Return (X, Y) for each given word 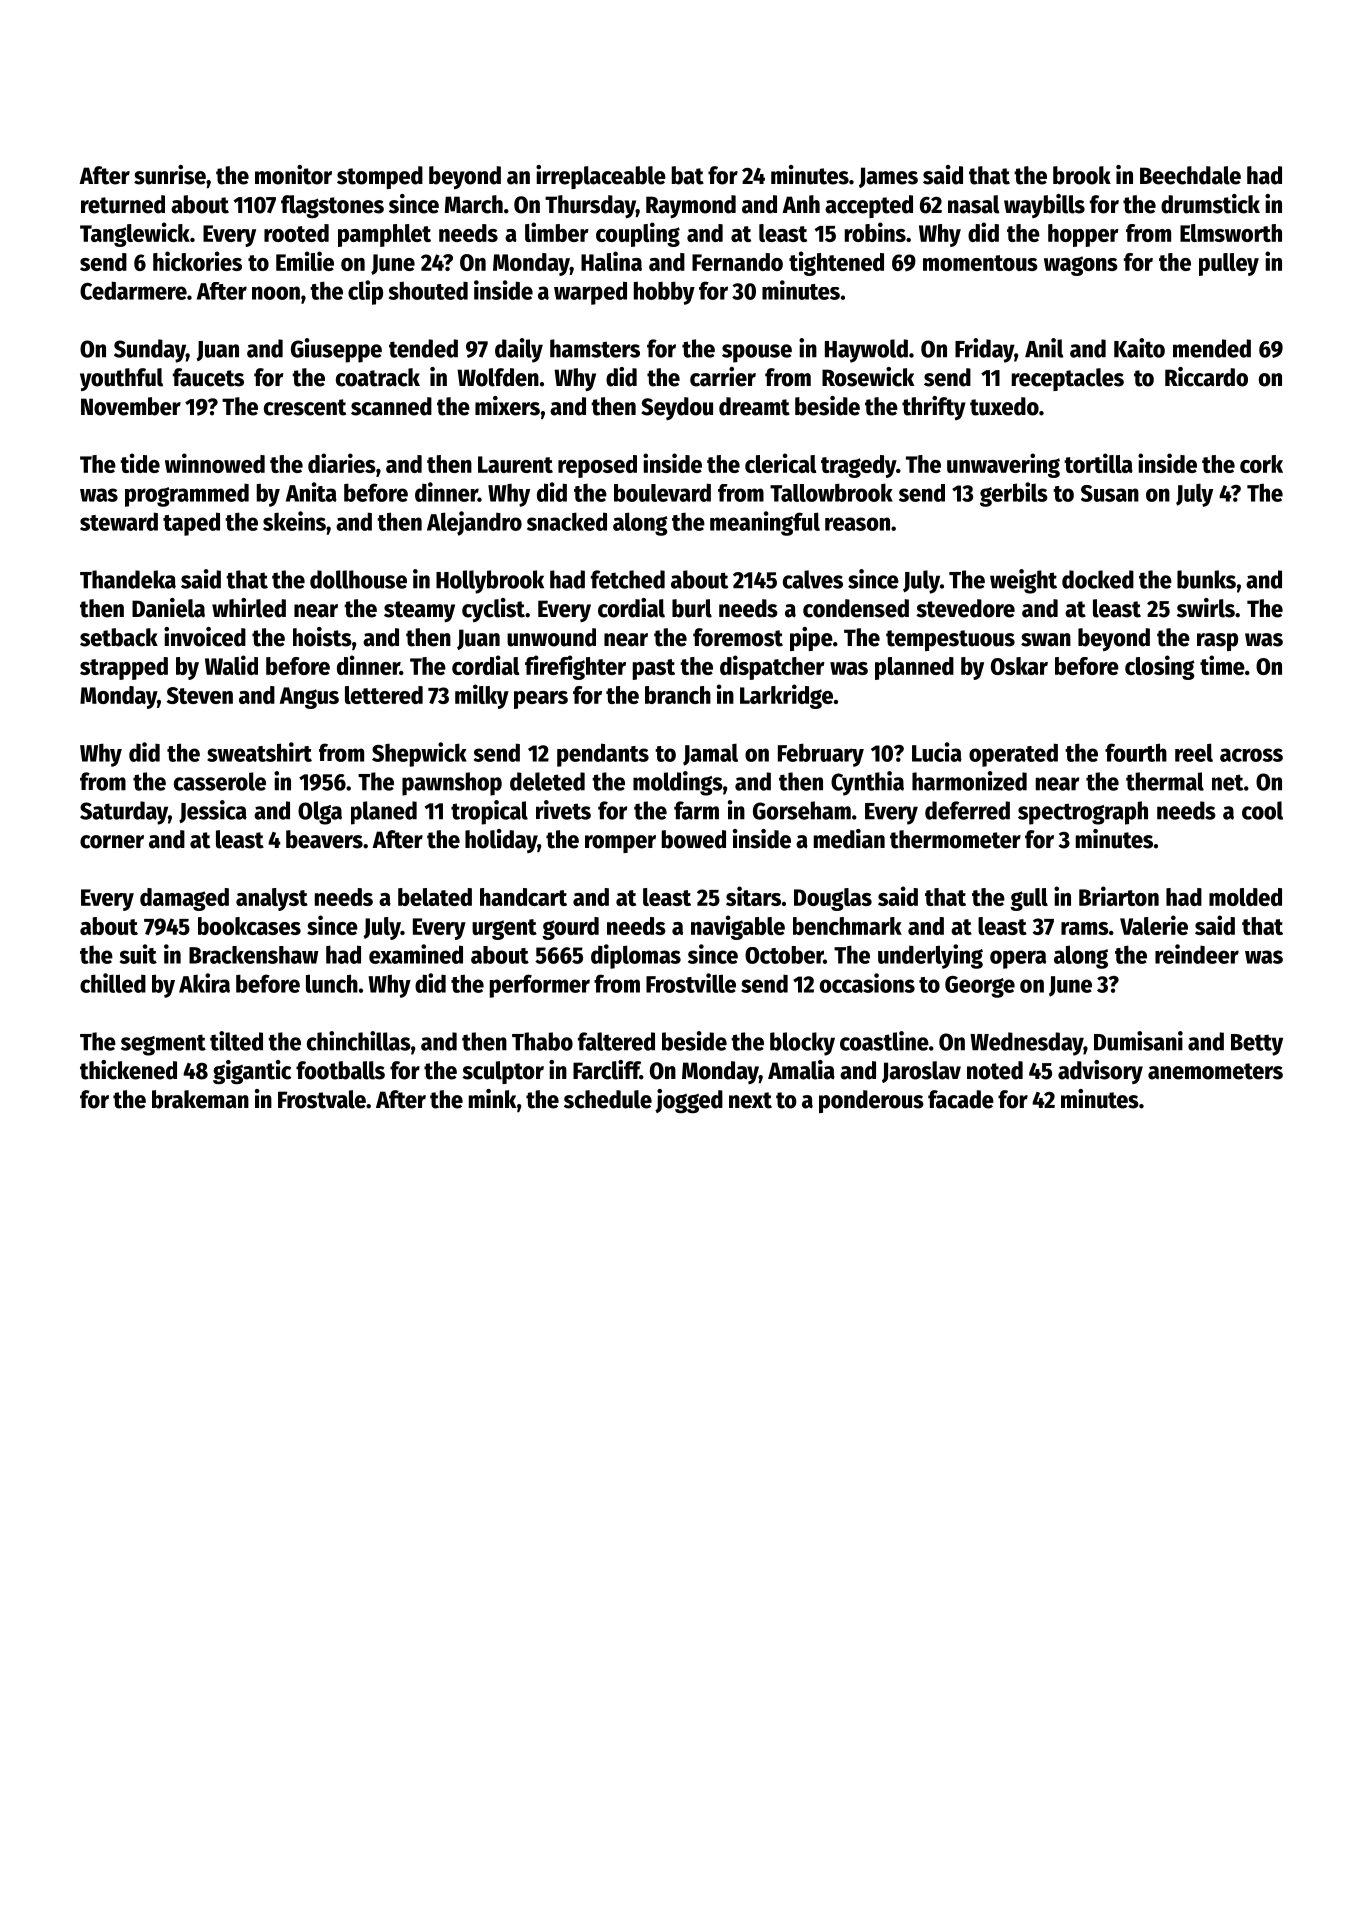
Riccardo (1206, 377)
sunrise (170, 175)
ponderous (871, 1101)
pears (541, 700)
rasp (1217, 642)
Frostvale (322, 1099)
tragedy (858, 466)
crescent (305, 407)
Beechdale (1190, 175)
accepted (869, 206)
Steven (200, 695)
